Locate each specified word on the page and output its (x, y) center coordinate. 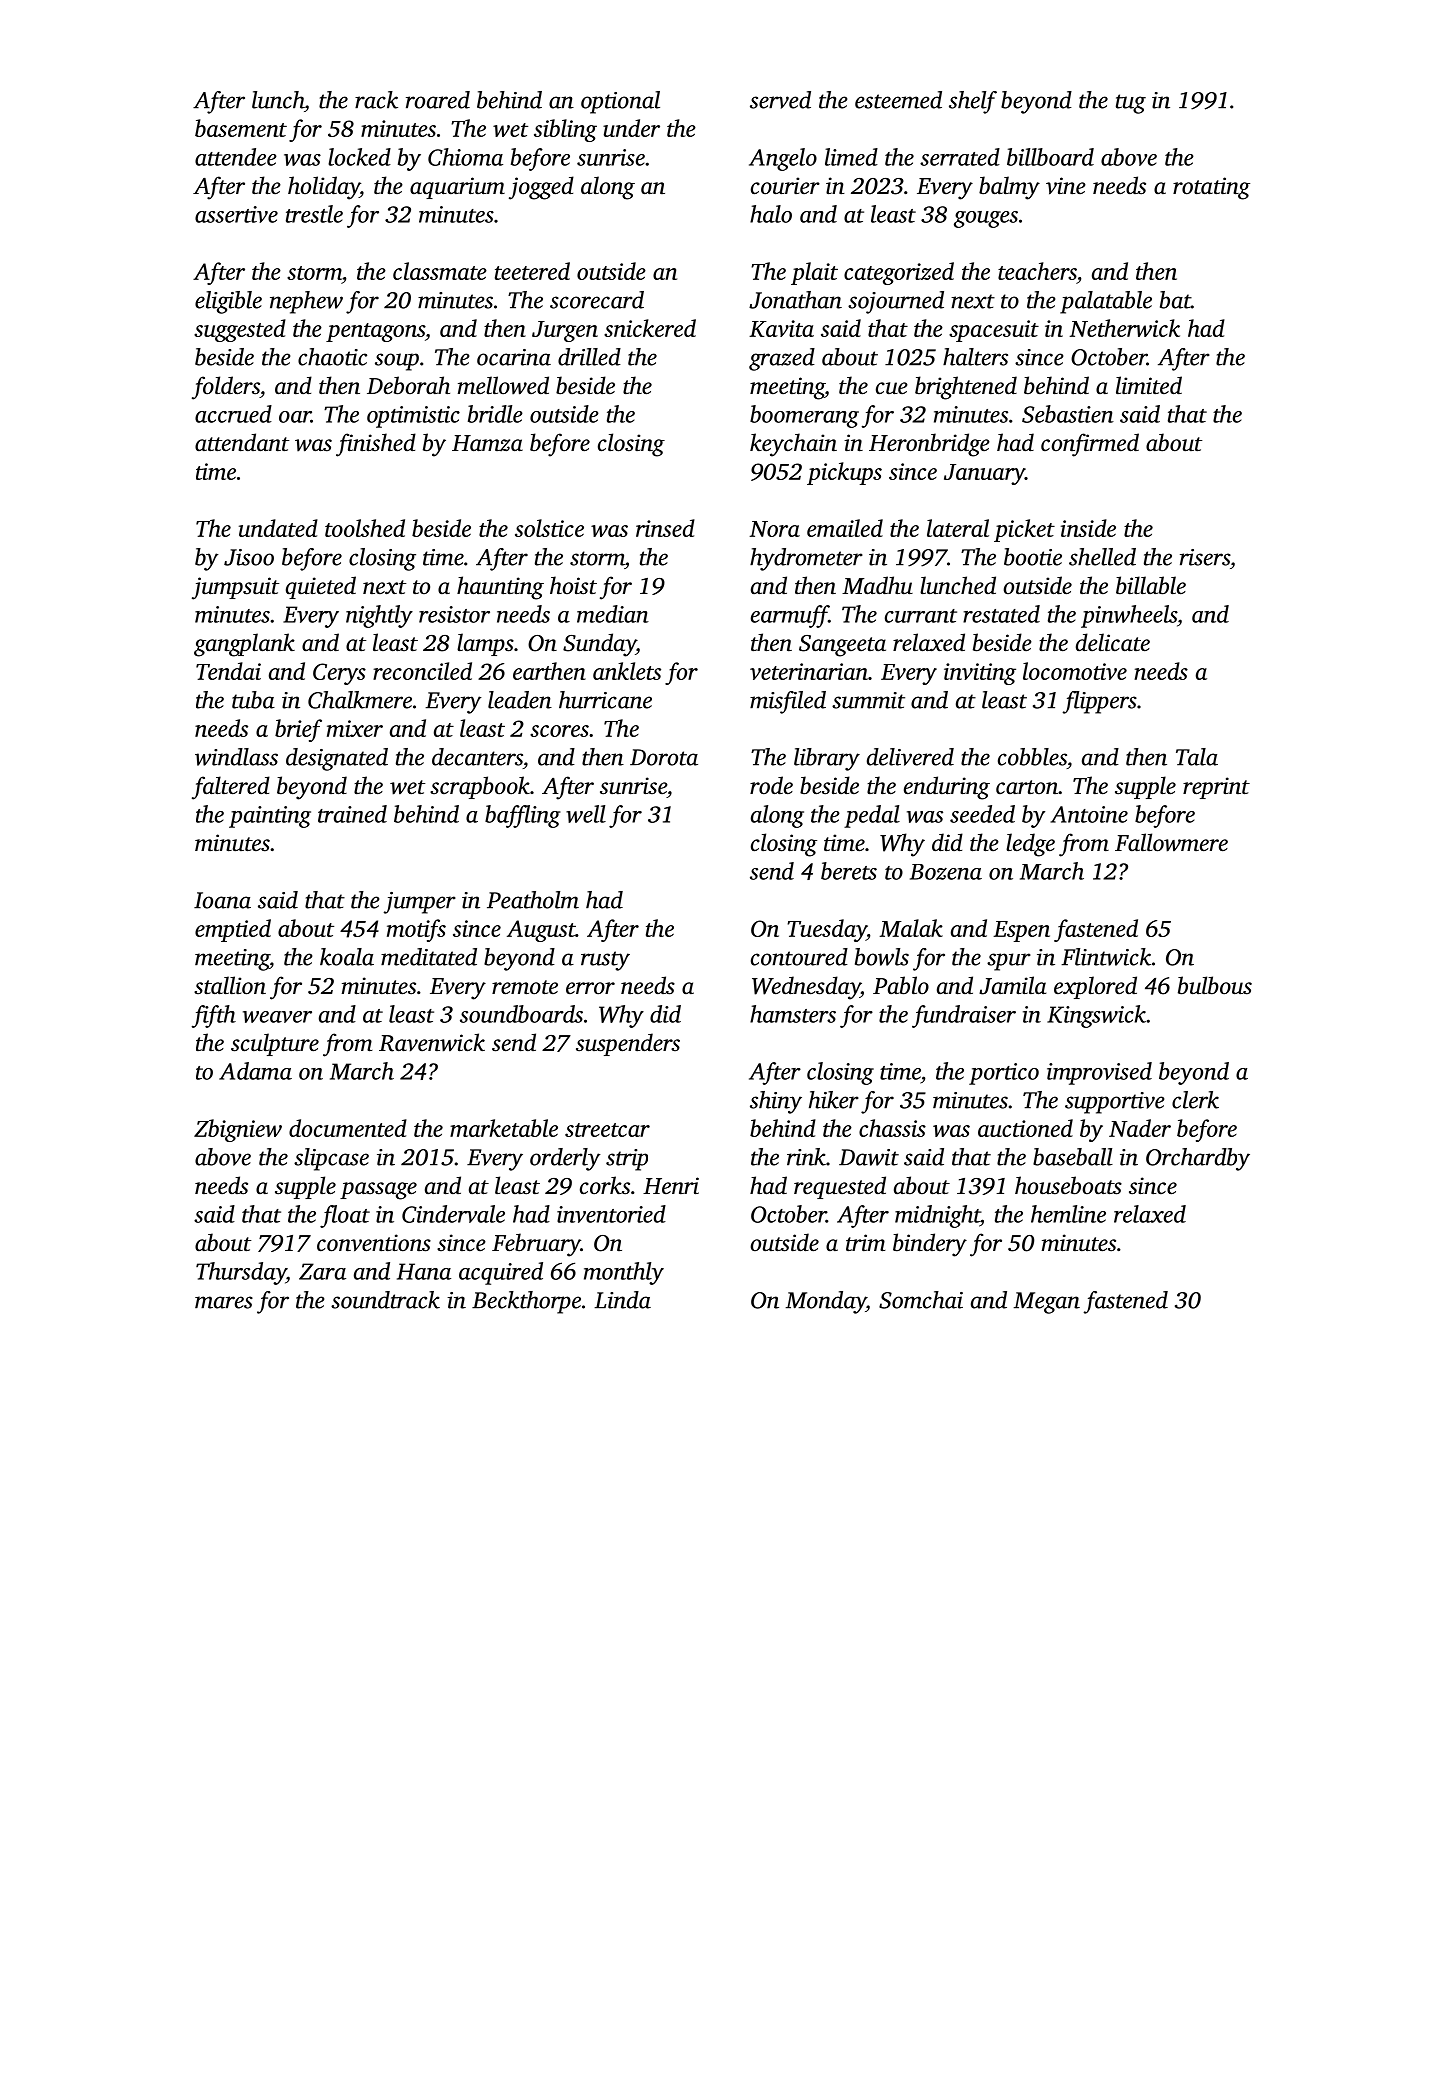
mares (224, 1302)
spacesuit (994, 331)
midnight (937, 1216)
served (780, 100)
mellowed (503, 385)
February (536, 1245)
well (586, 814)
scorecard (597, 300)
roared (438, 100)
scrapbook (480, 787)
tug (1131, 104)
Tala (1197, 757)
